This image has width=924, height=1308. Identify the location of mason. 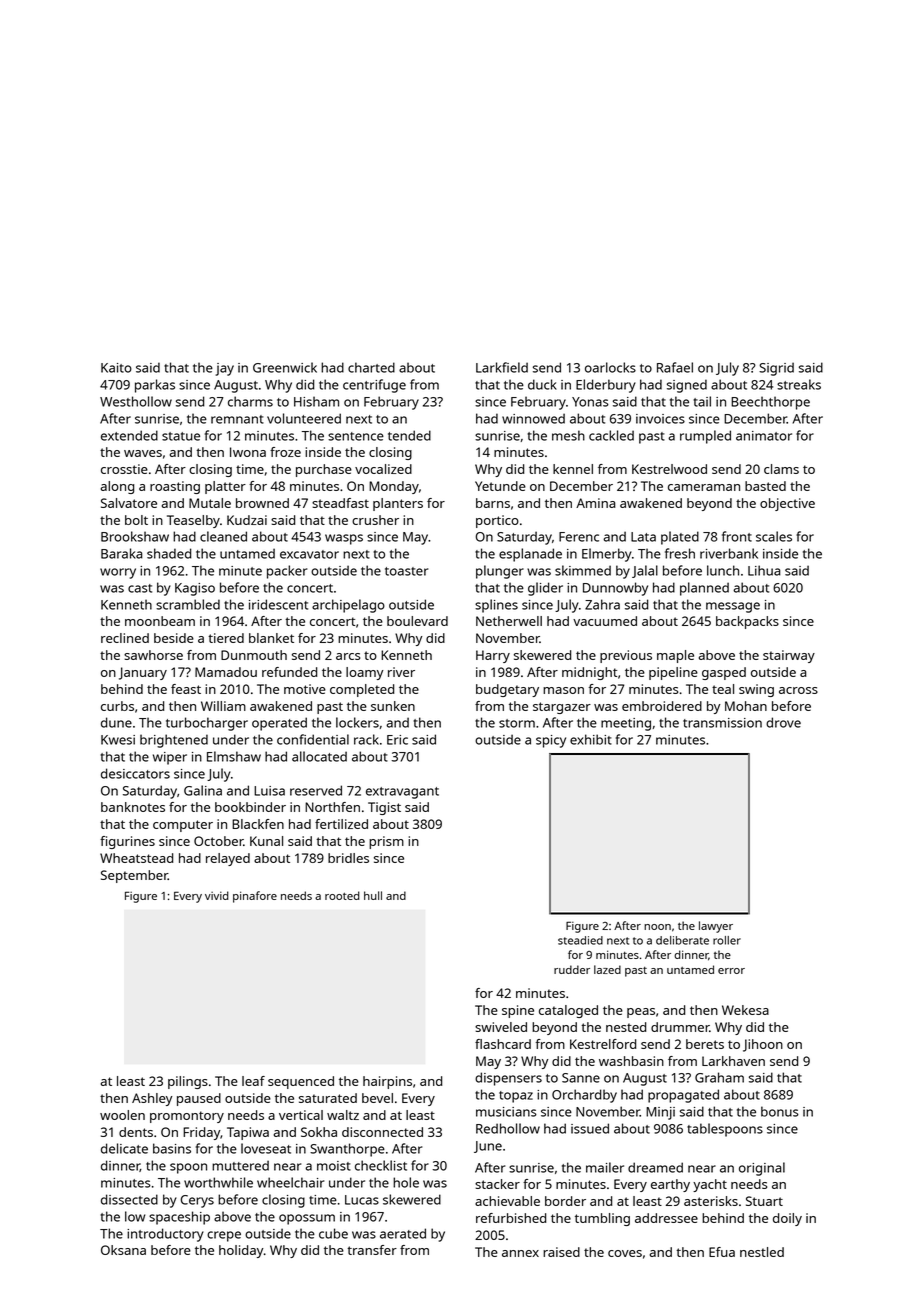
(563, 690).
